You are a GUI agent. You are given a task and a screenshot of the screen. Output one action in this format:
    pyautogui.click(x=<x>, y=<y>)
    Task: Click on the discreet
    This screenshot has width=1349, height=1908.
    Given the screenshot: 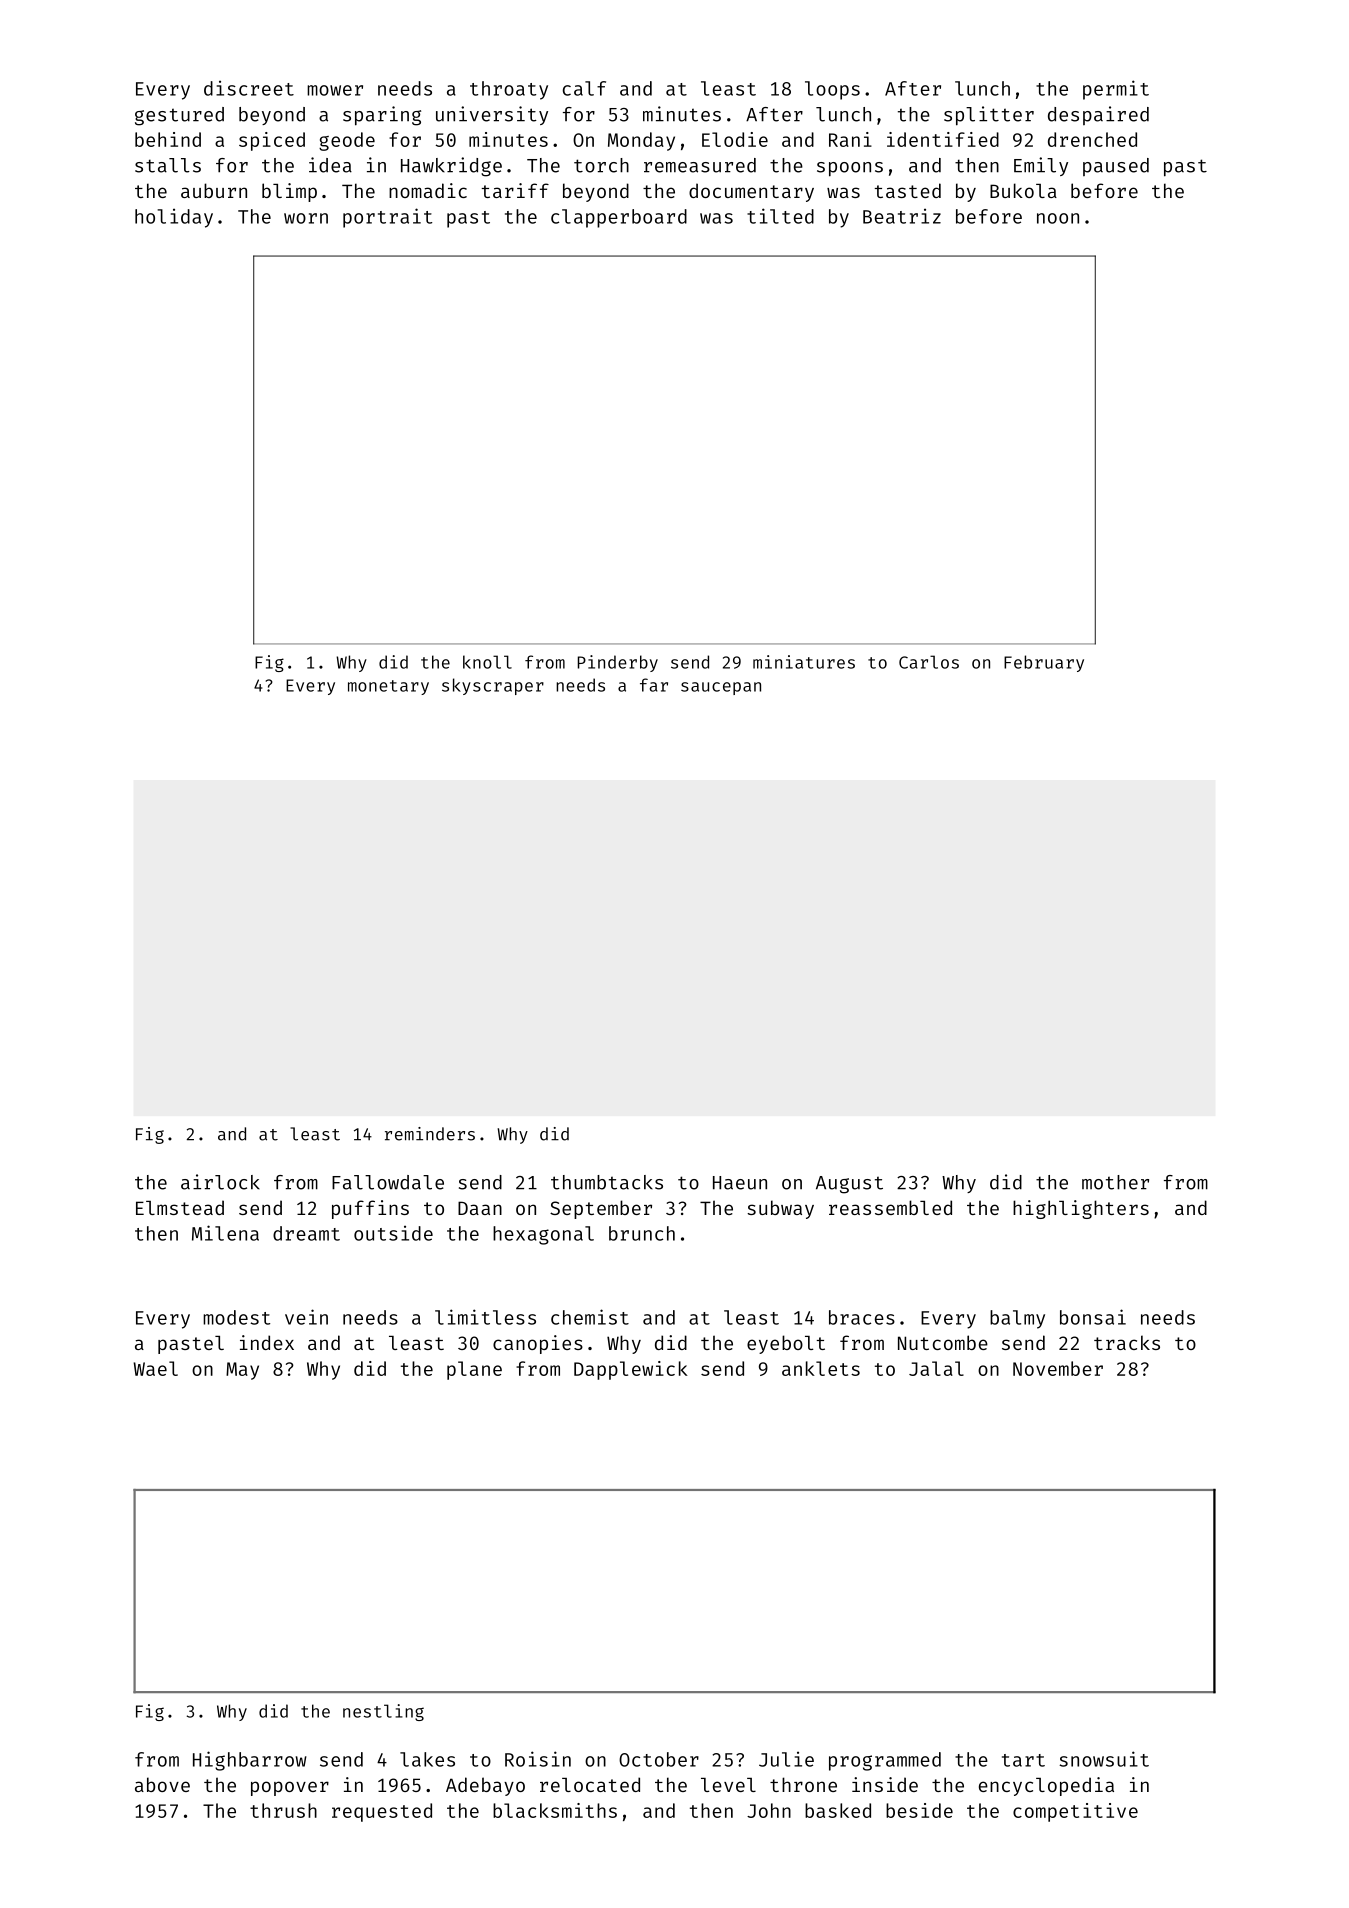 What is the action you would take?
    pyautogui.click(x=249, y=88)
